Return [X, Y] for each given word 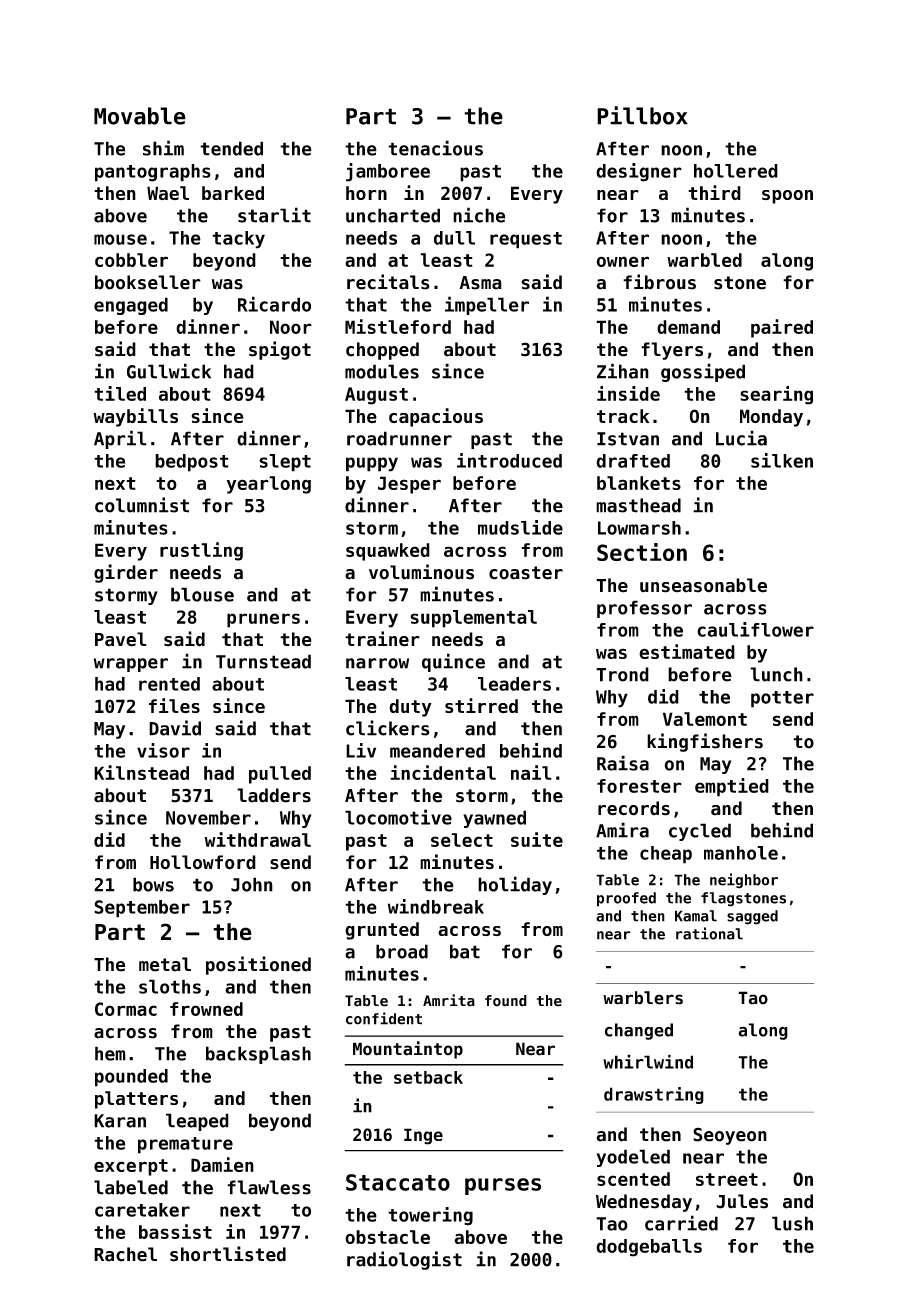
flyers [672, 351]
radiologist [404, 1260]
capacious [436, 417]
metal [165, 964]
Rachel [125, 1254]
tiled [120, 393]
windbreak [436, 906]
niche [479, 215]
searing [776, 395]
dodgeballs [649, 1248]
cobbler [131, 260]
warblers [643, 998]
